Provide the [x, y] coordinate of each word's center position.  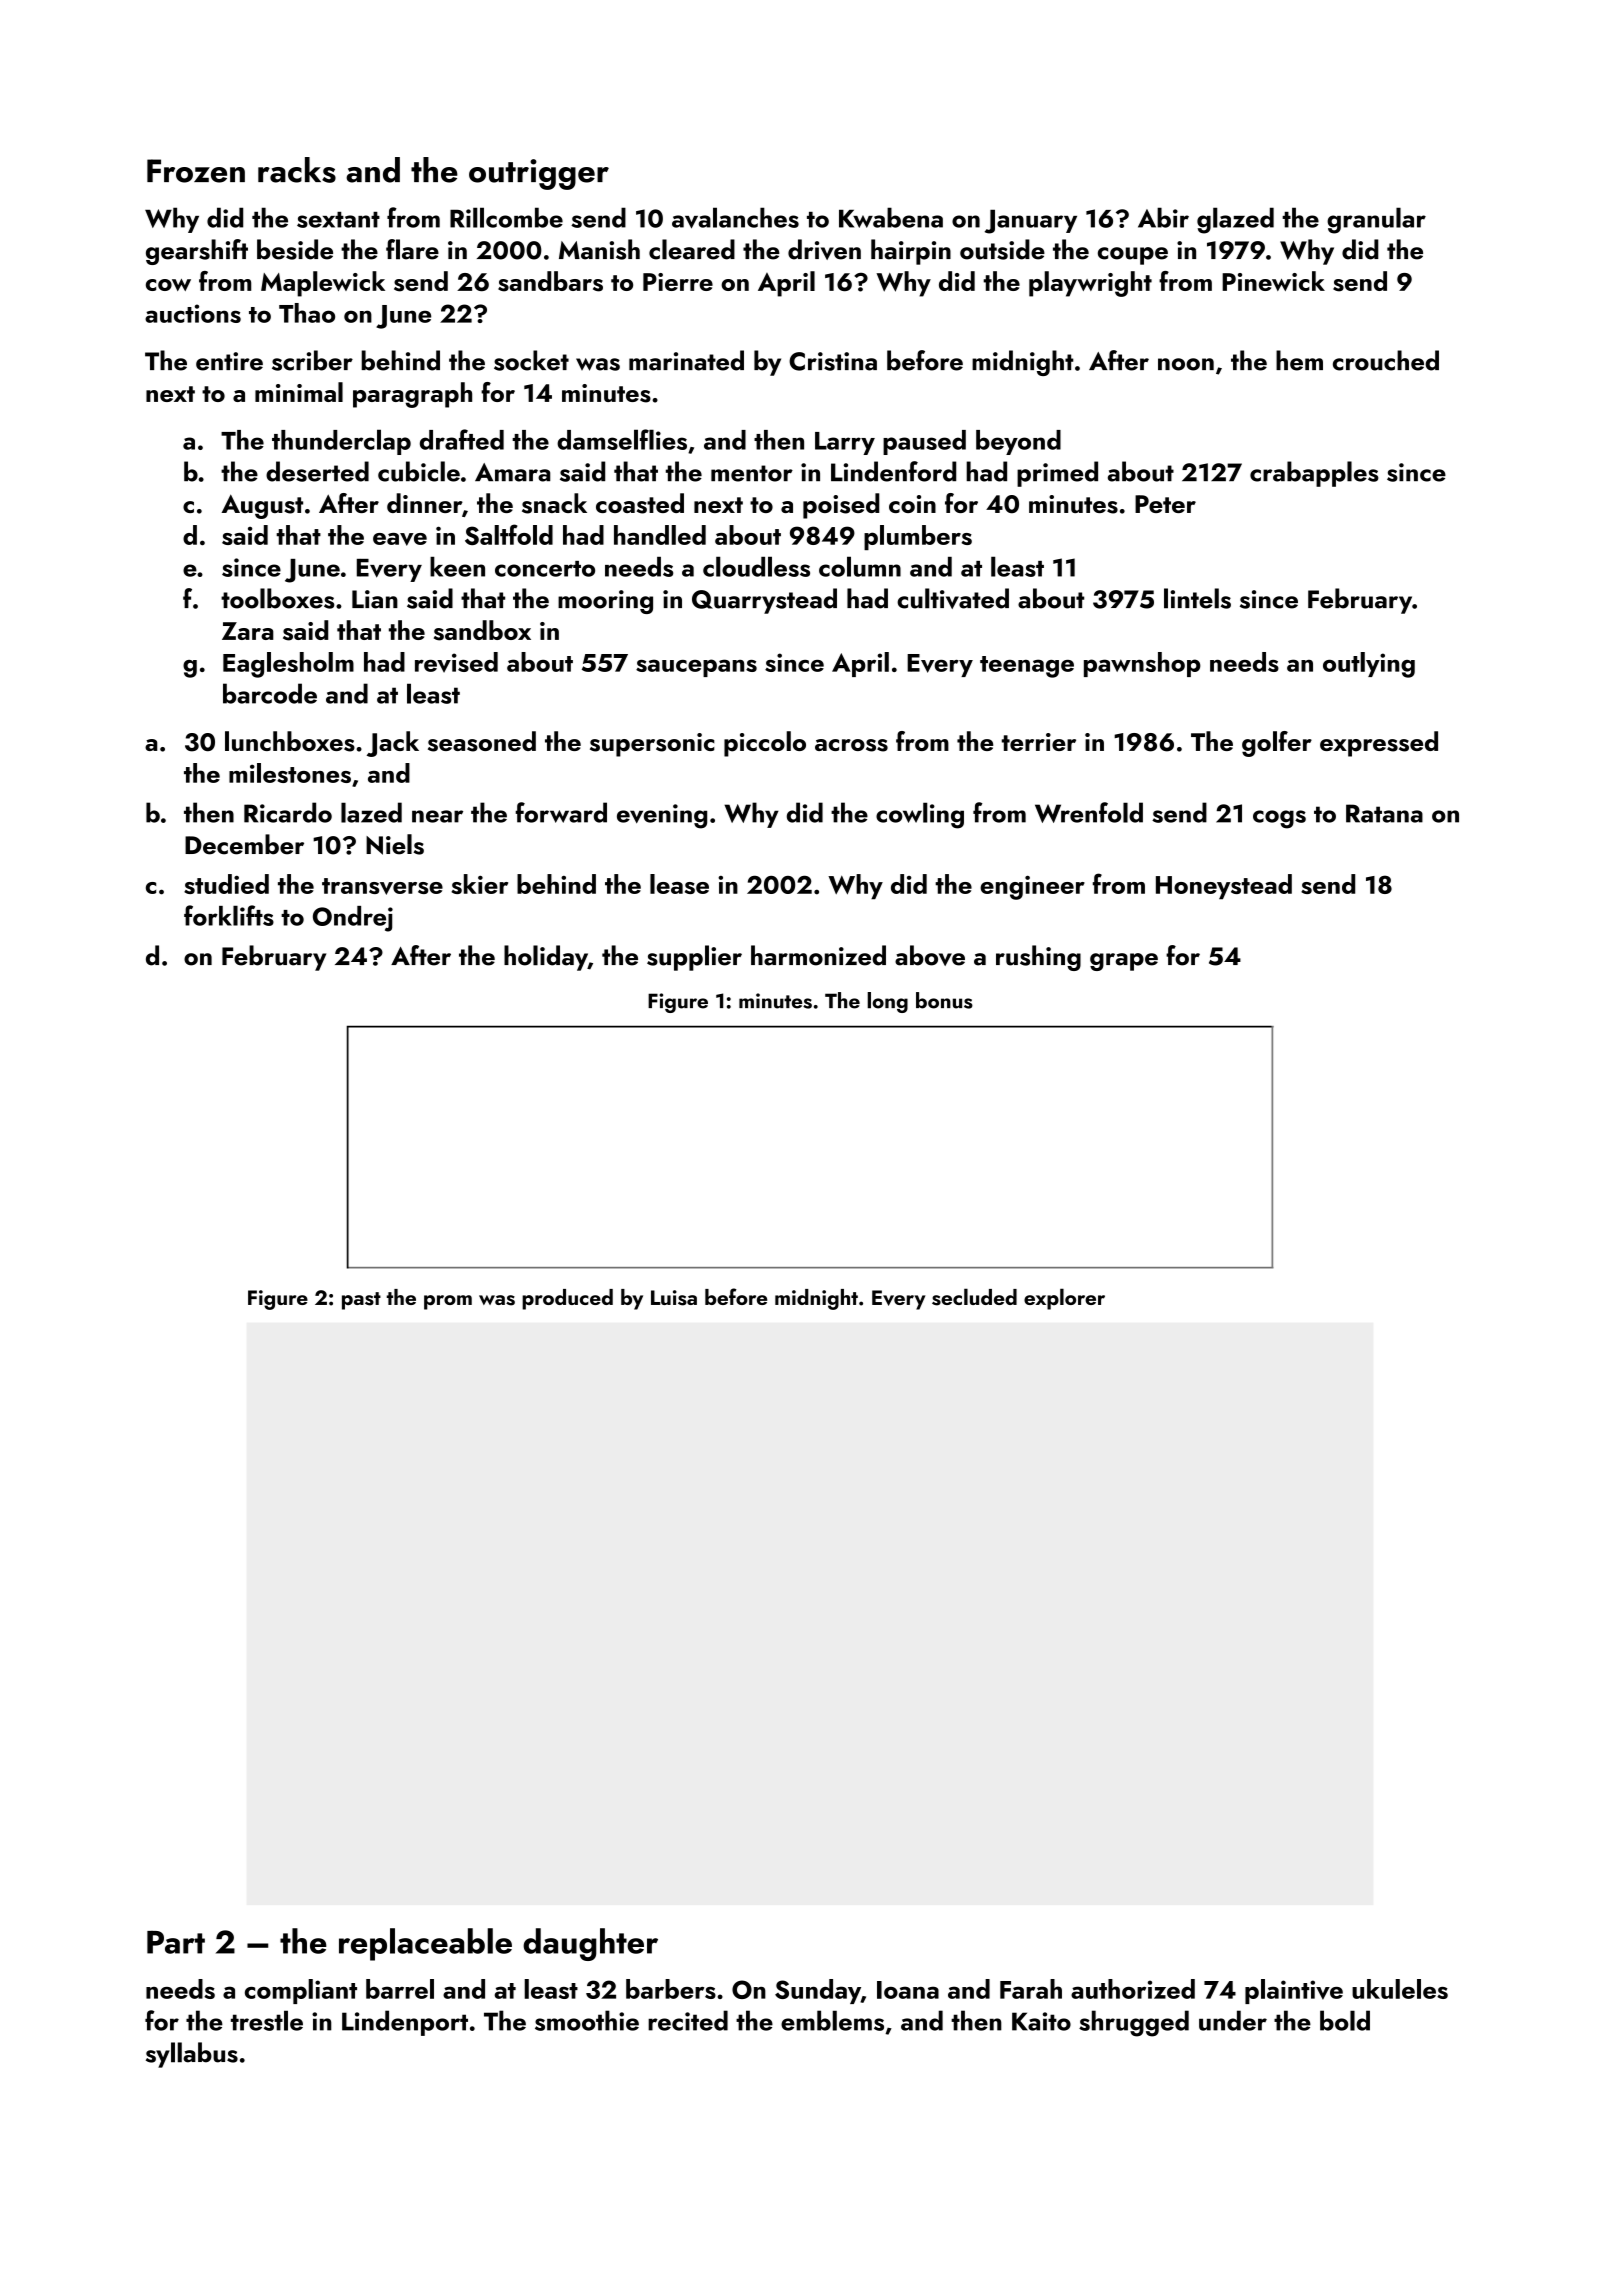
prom [448, 1302]
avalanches [735, 218]
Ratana [1384, 813]
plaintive [1294, 1991]
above [930, 955]
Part [176, 1942]
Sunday [818, 1991]
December [244, 844]
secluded [974, 1297]
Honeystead [1224, 887]
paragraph [412, 395]
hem [1299, 360]
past [361, 1301]
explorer [1064, 1299]
